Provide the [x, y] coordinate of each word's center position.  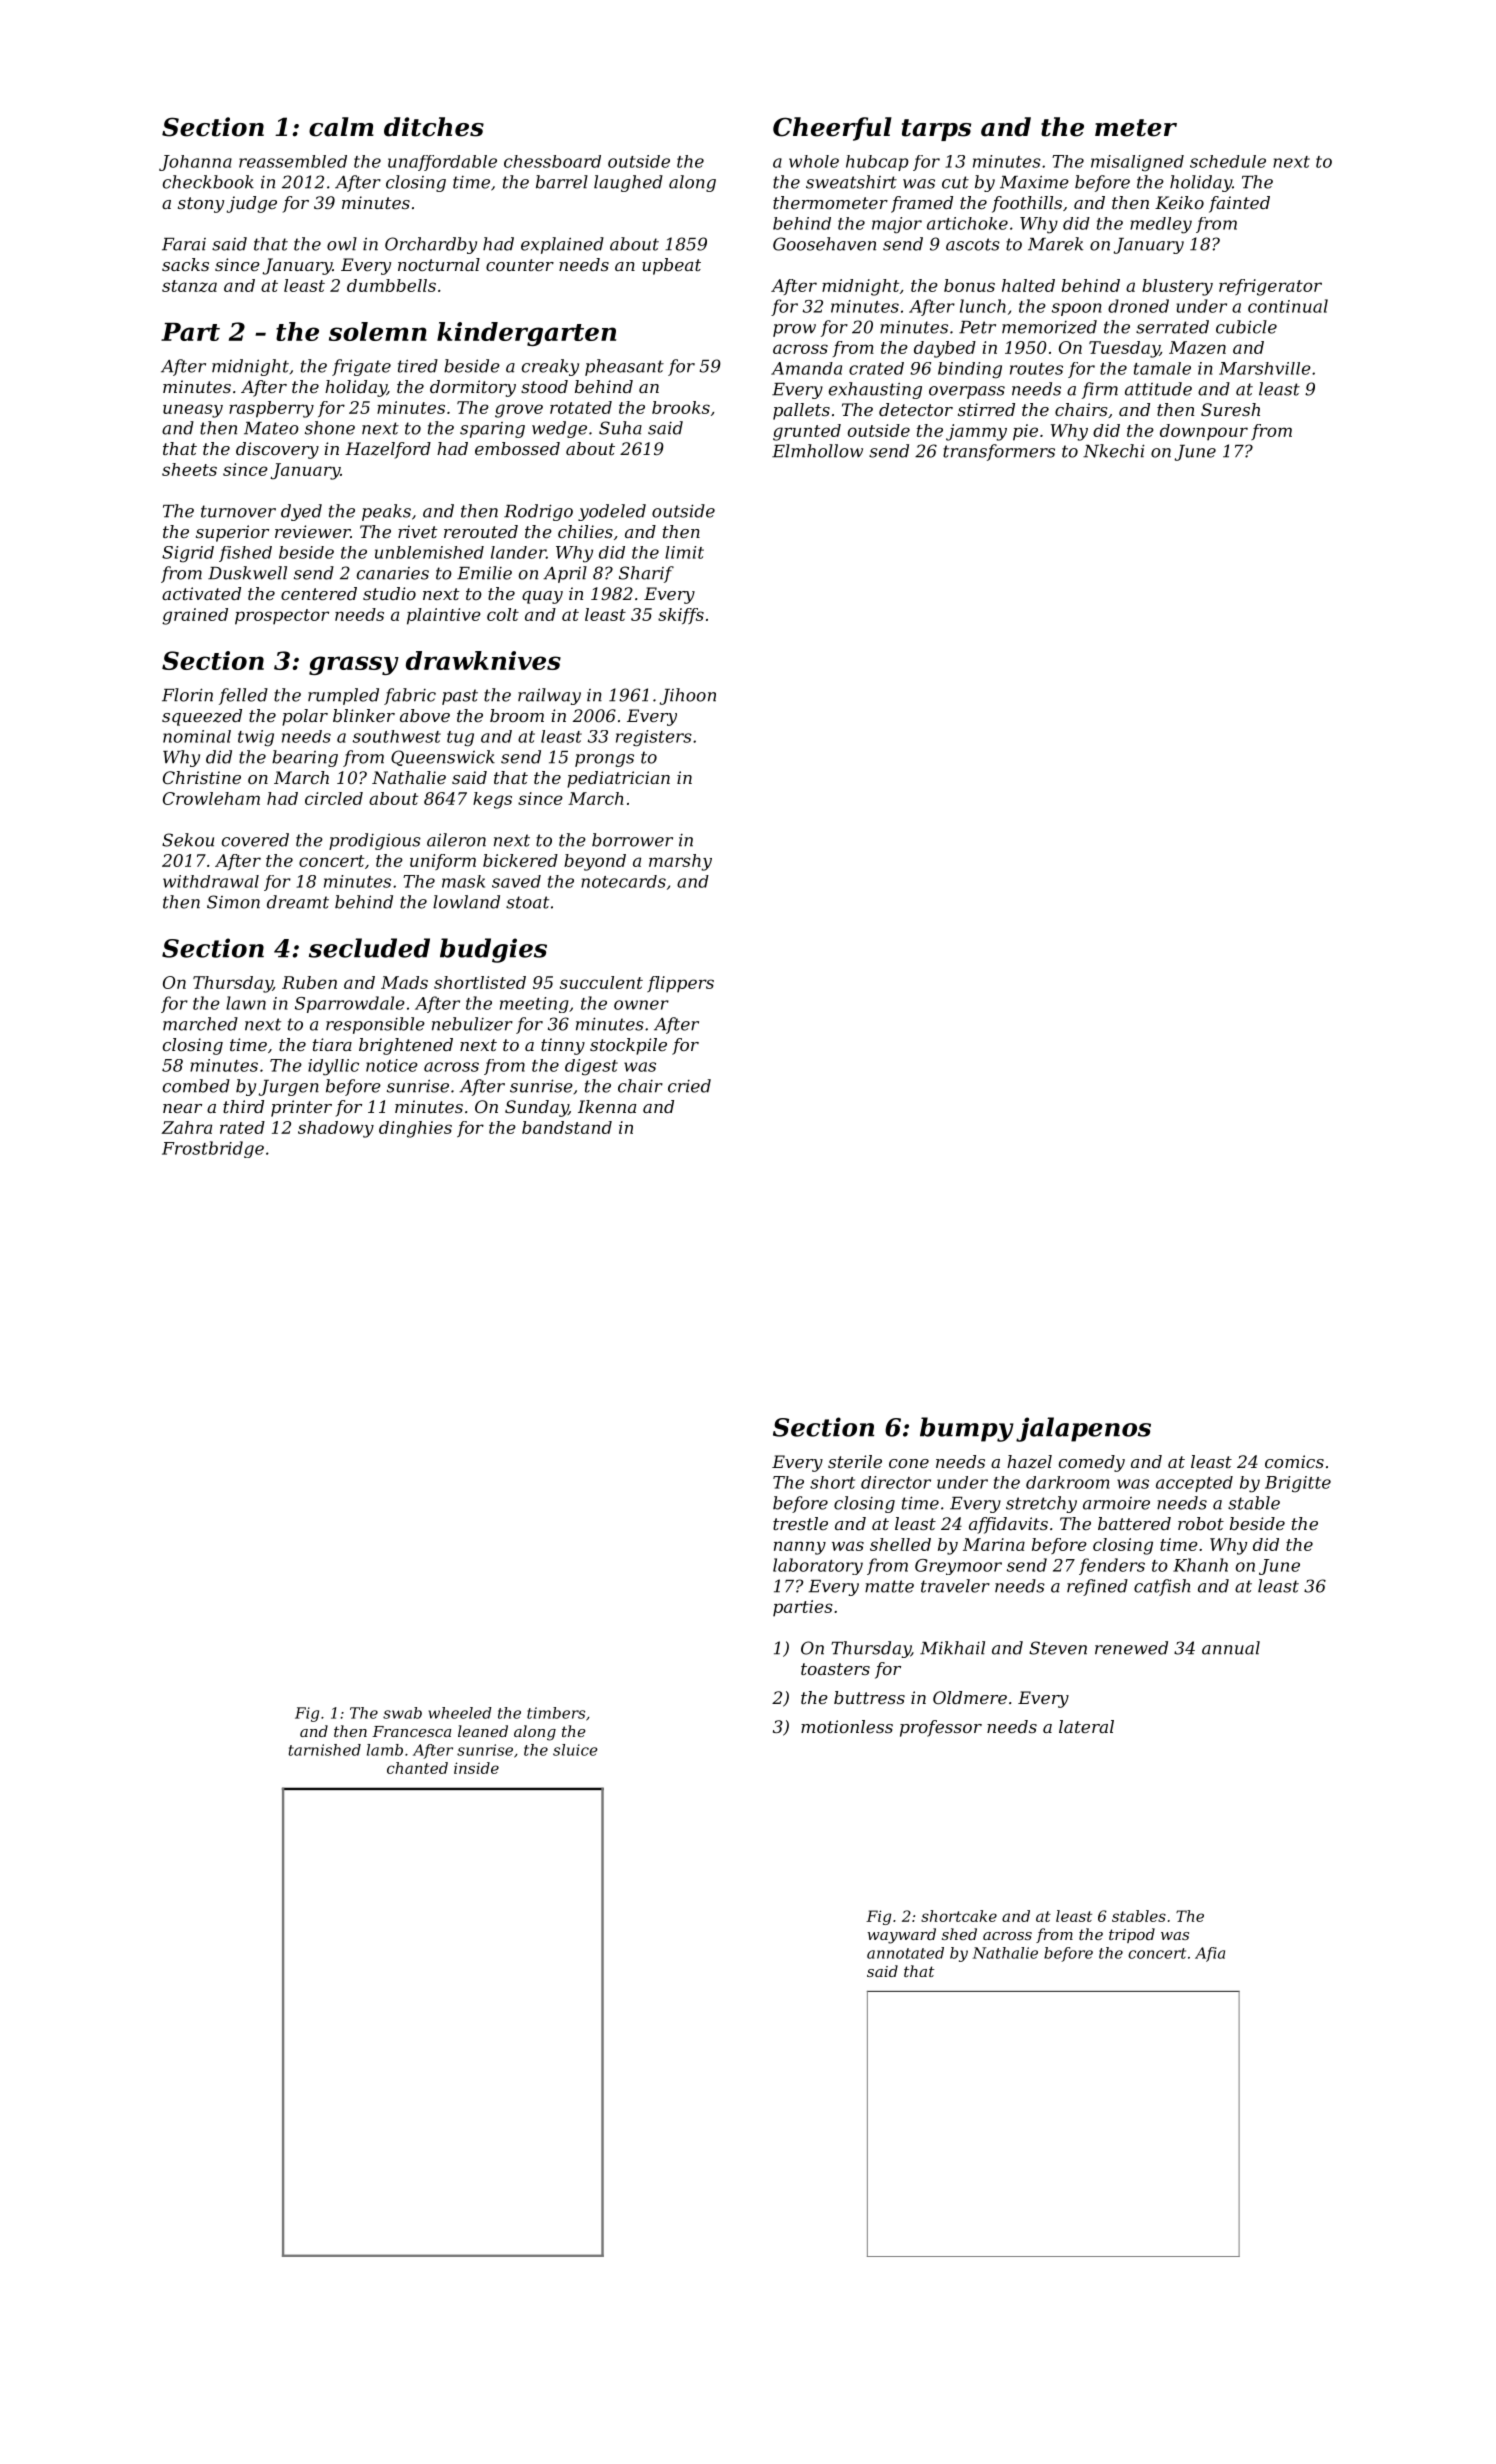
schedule [1228, 161]
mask [463, 881]
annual [1231, 1648]
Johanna [195, 163]
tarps [936, 130]
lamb [385, 1750]
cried [689, 1086]
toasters [835, 1669]
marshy [680, 862]
